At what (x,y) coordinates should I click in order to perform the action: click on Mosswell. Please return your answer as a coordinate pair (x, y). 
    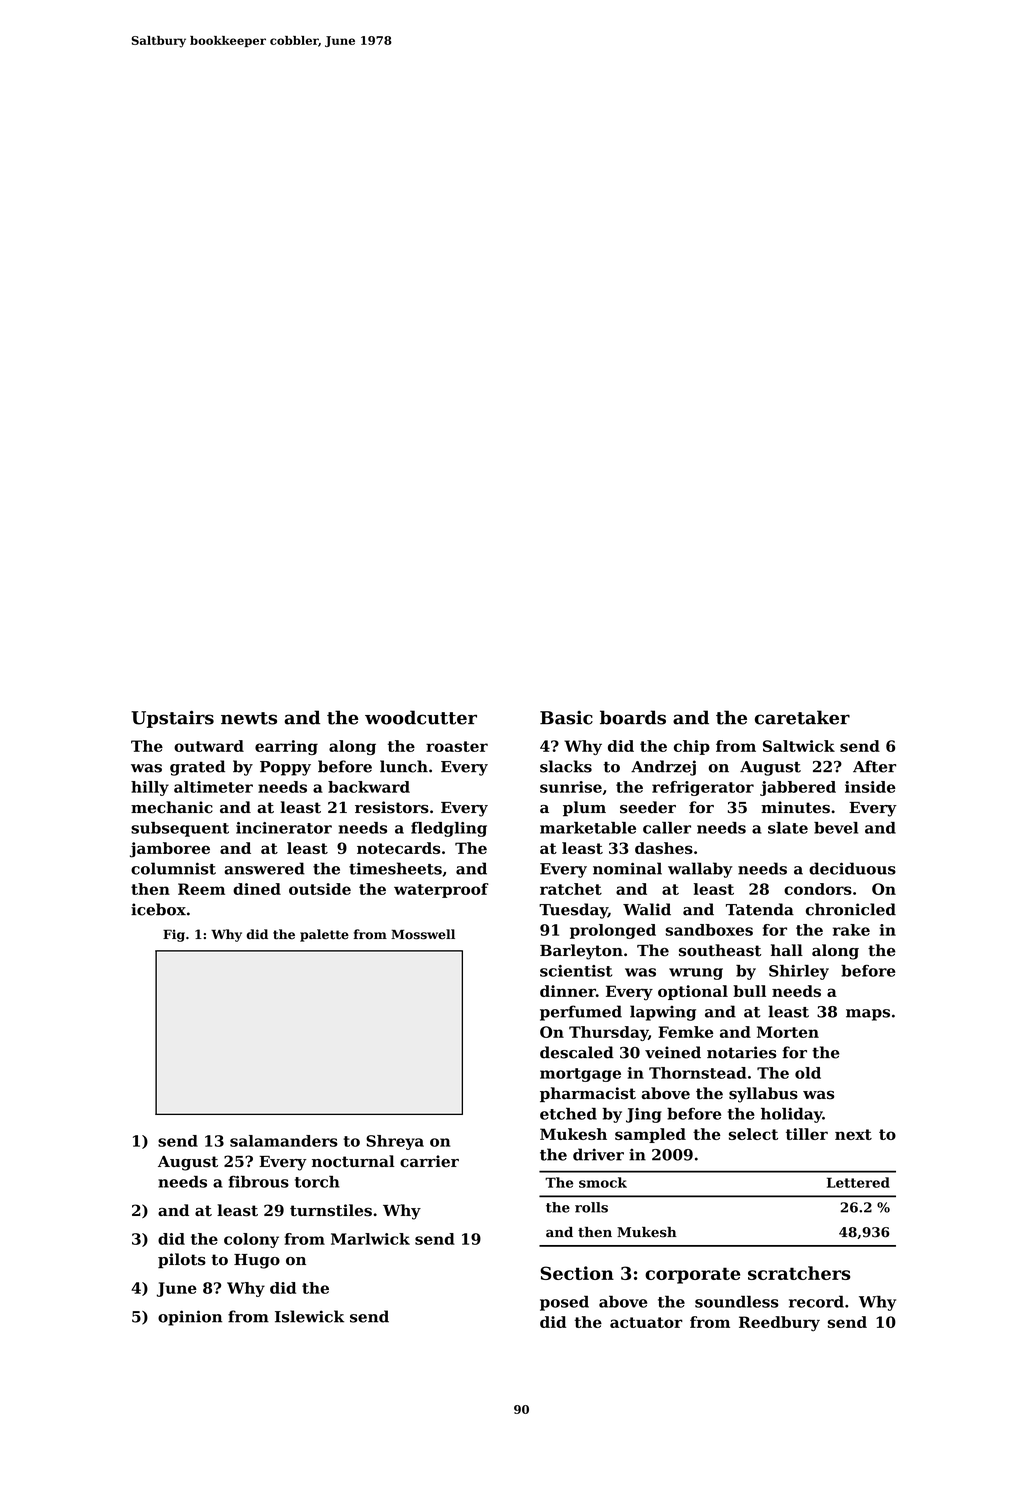
    Looking at the image, I should click on (423, 934).
